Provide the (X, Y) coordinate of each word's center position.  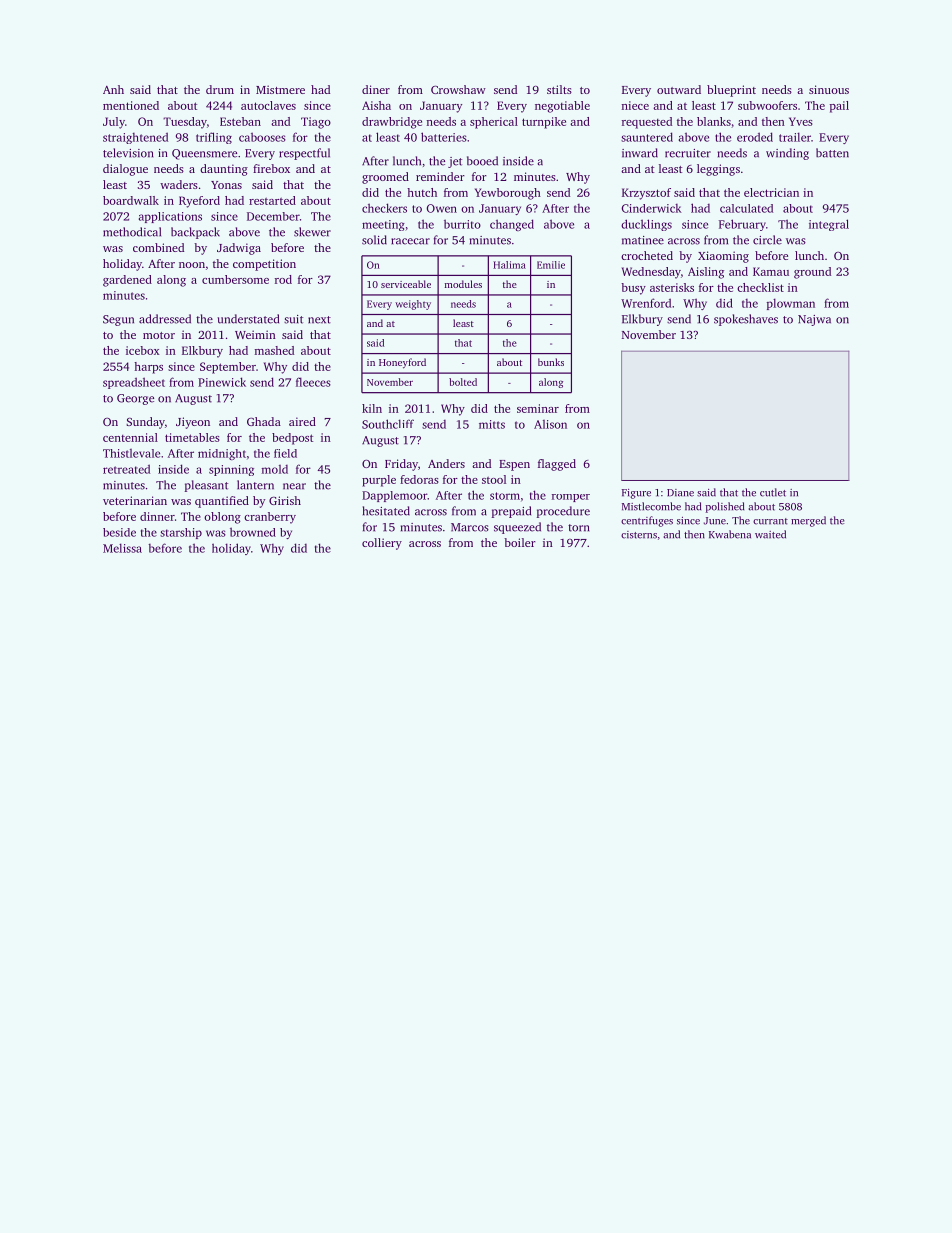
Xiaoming (723, 257)
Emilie (551, 265)
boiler (520, 542)
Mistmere (280, 89)
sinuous (829, 89)
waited (770, 534)
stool (494, 479)
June (715, 521)
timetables (192, 437)
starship (181, 533)
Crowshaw (458, 89)
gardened (127, 281)
